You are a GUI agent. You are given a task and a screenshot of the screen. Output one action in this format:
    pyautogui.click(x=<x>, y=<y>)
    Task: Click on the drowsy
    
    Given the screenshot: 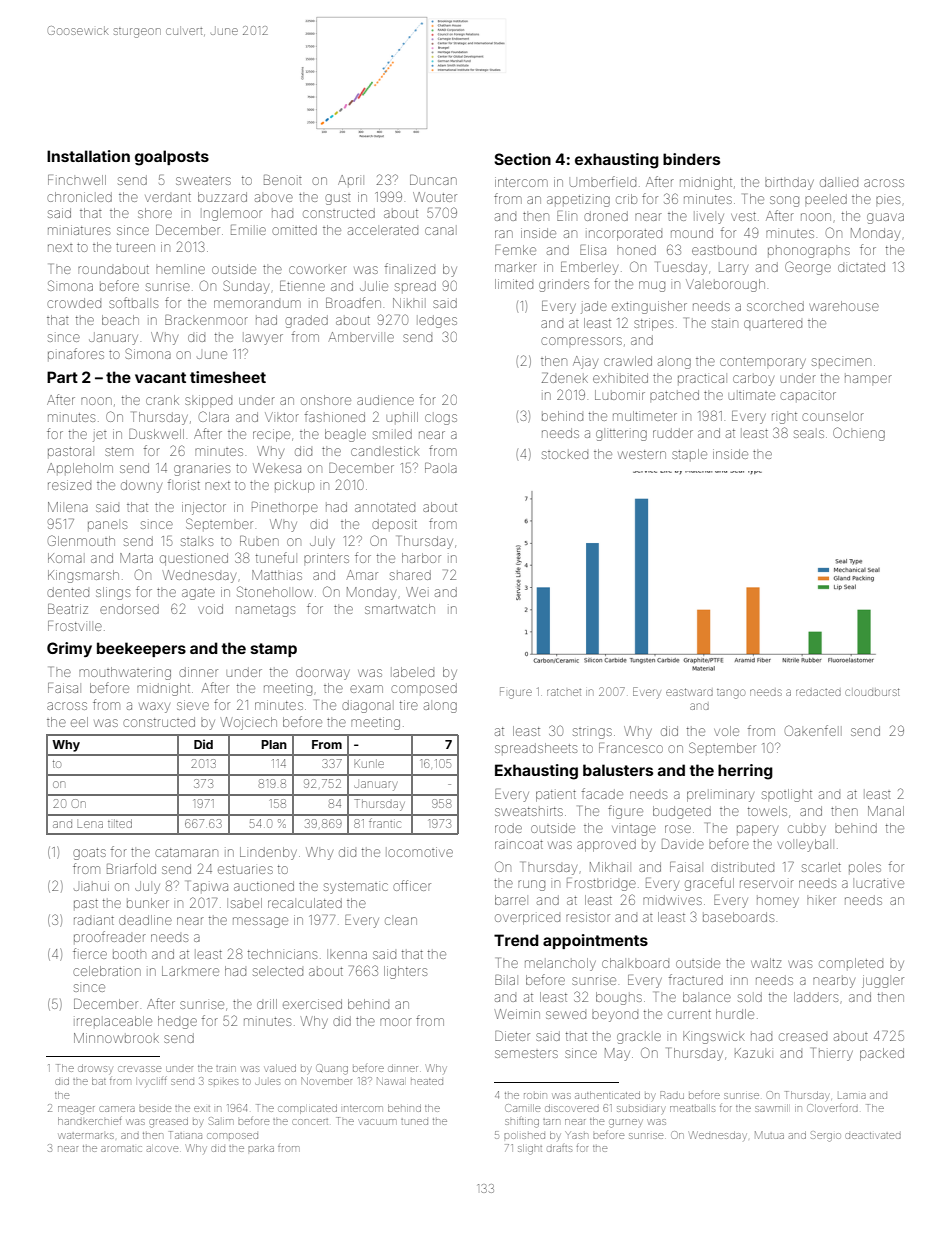 What is the action you would take?
    pyautogui.click(x=95, y=1069)
